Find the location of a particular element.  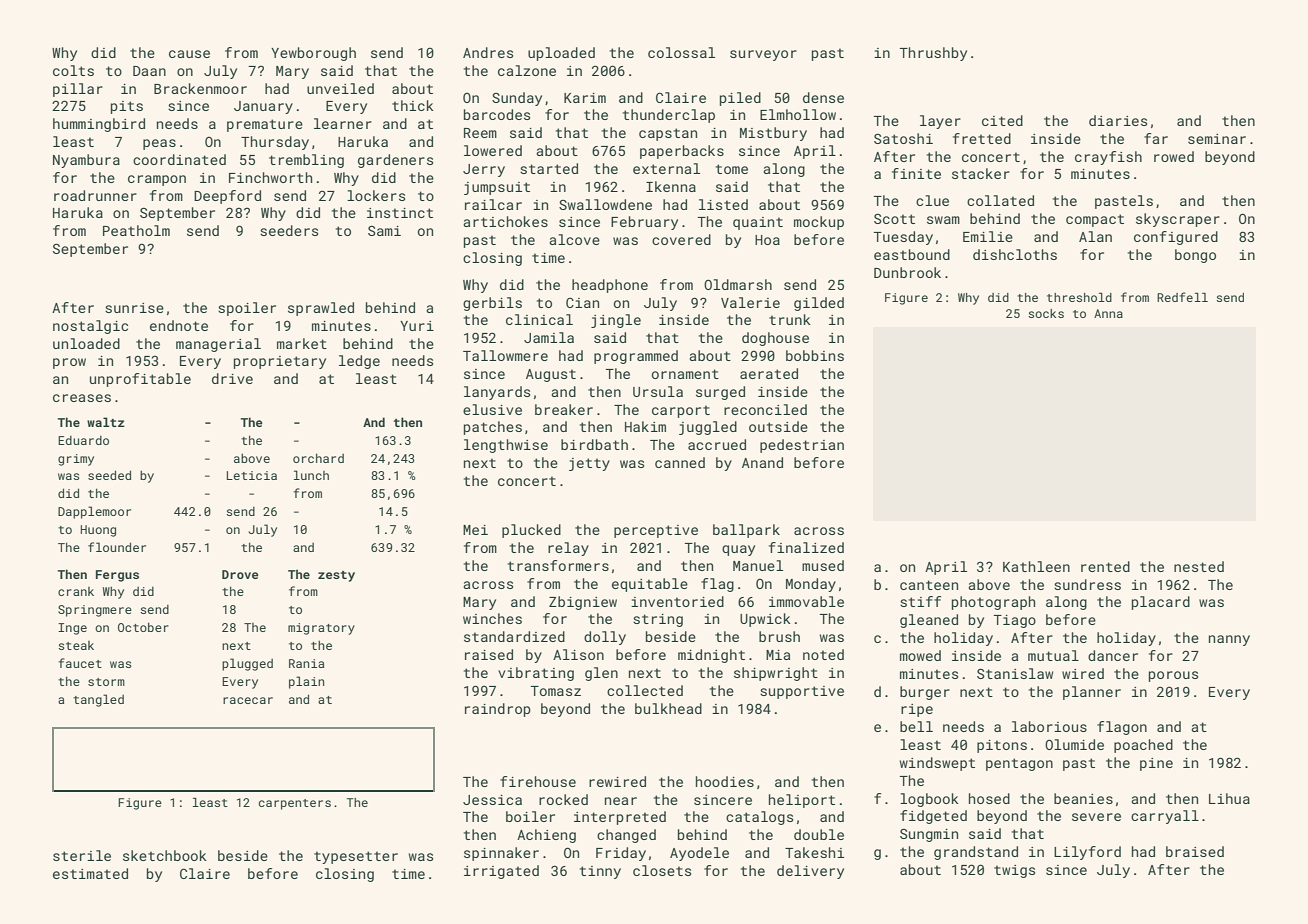

plugged is located at coordinates (247, 664).
